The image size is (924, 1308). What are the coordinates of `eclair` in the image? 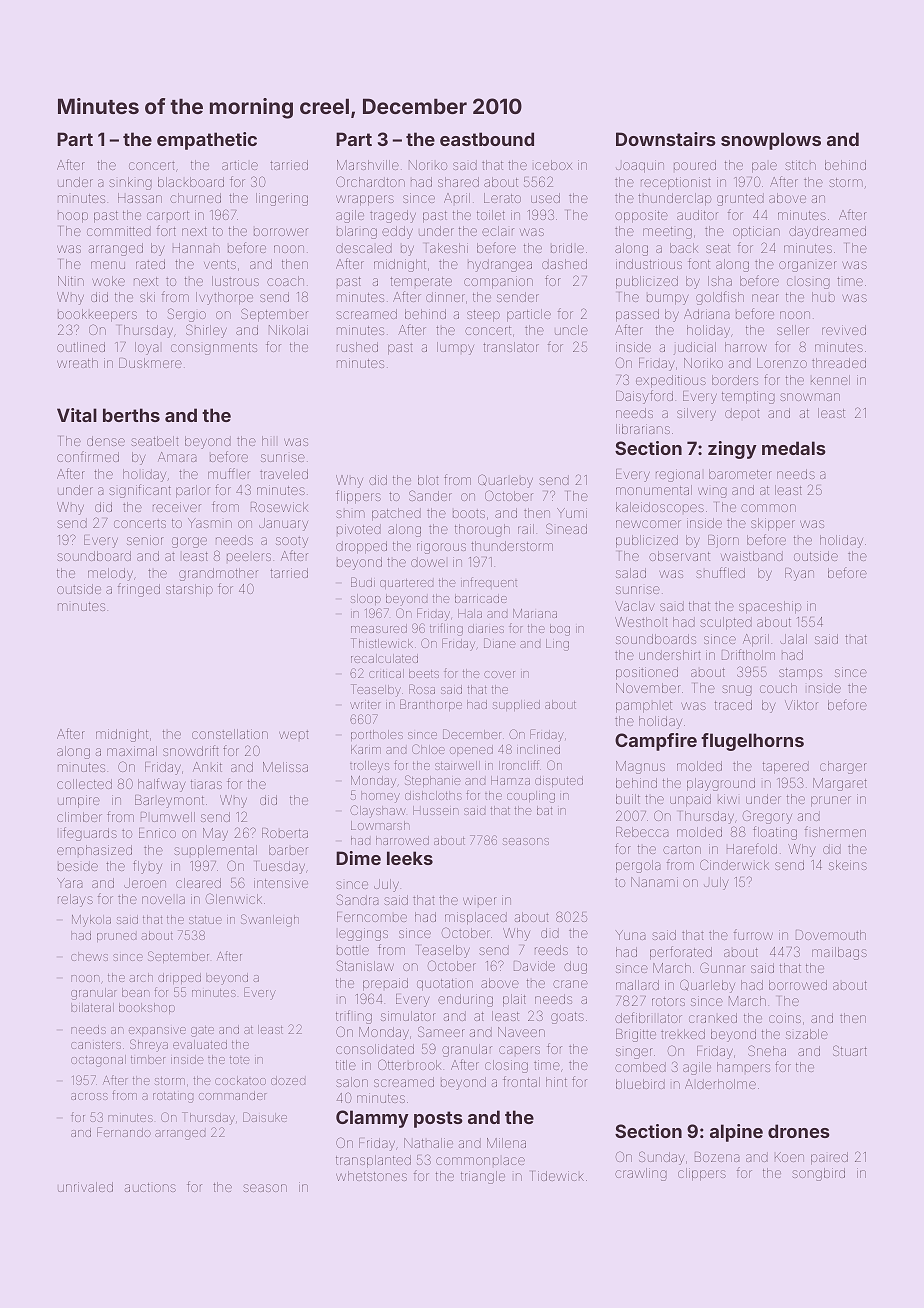 It's located at (498, 231).
